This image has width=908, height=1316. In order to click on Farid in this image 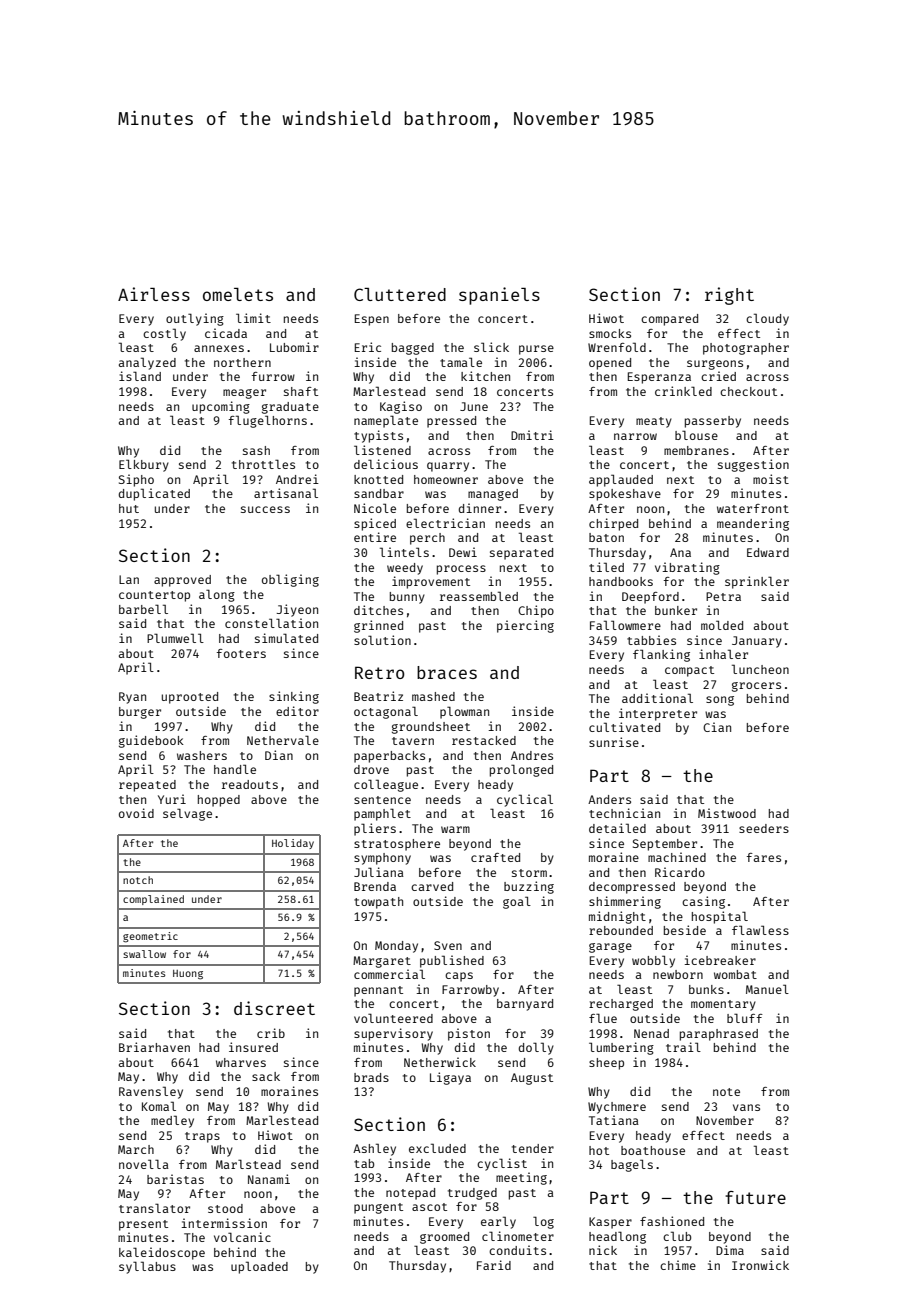, I will do `click(494, 1265)`.
